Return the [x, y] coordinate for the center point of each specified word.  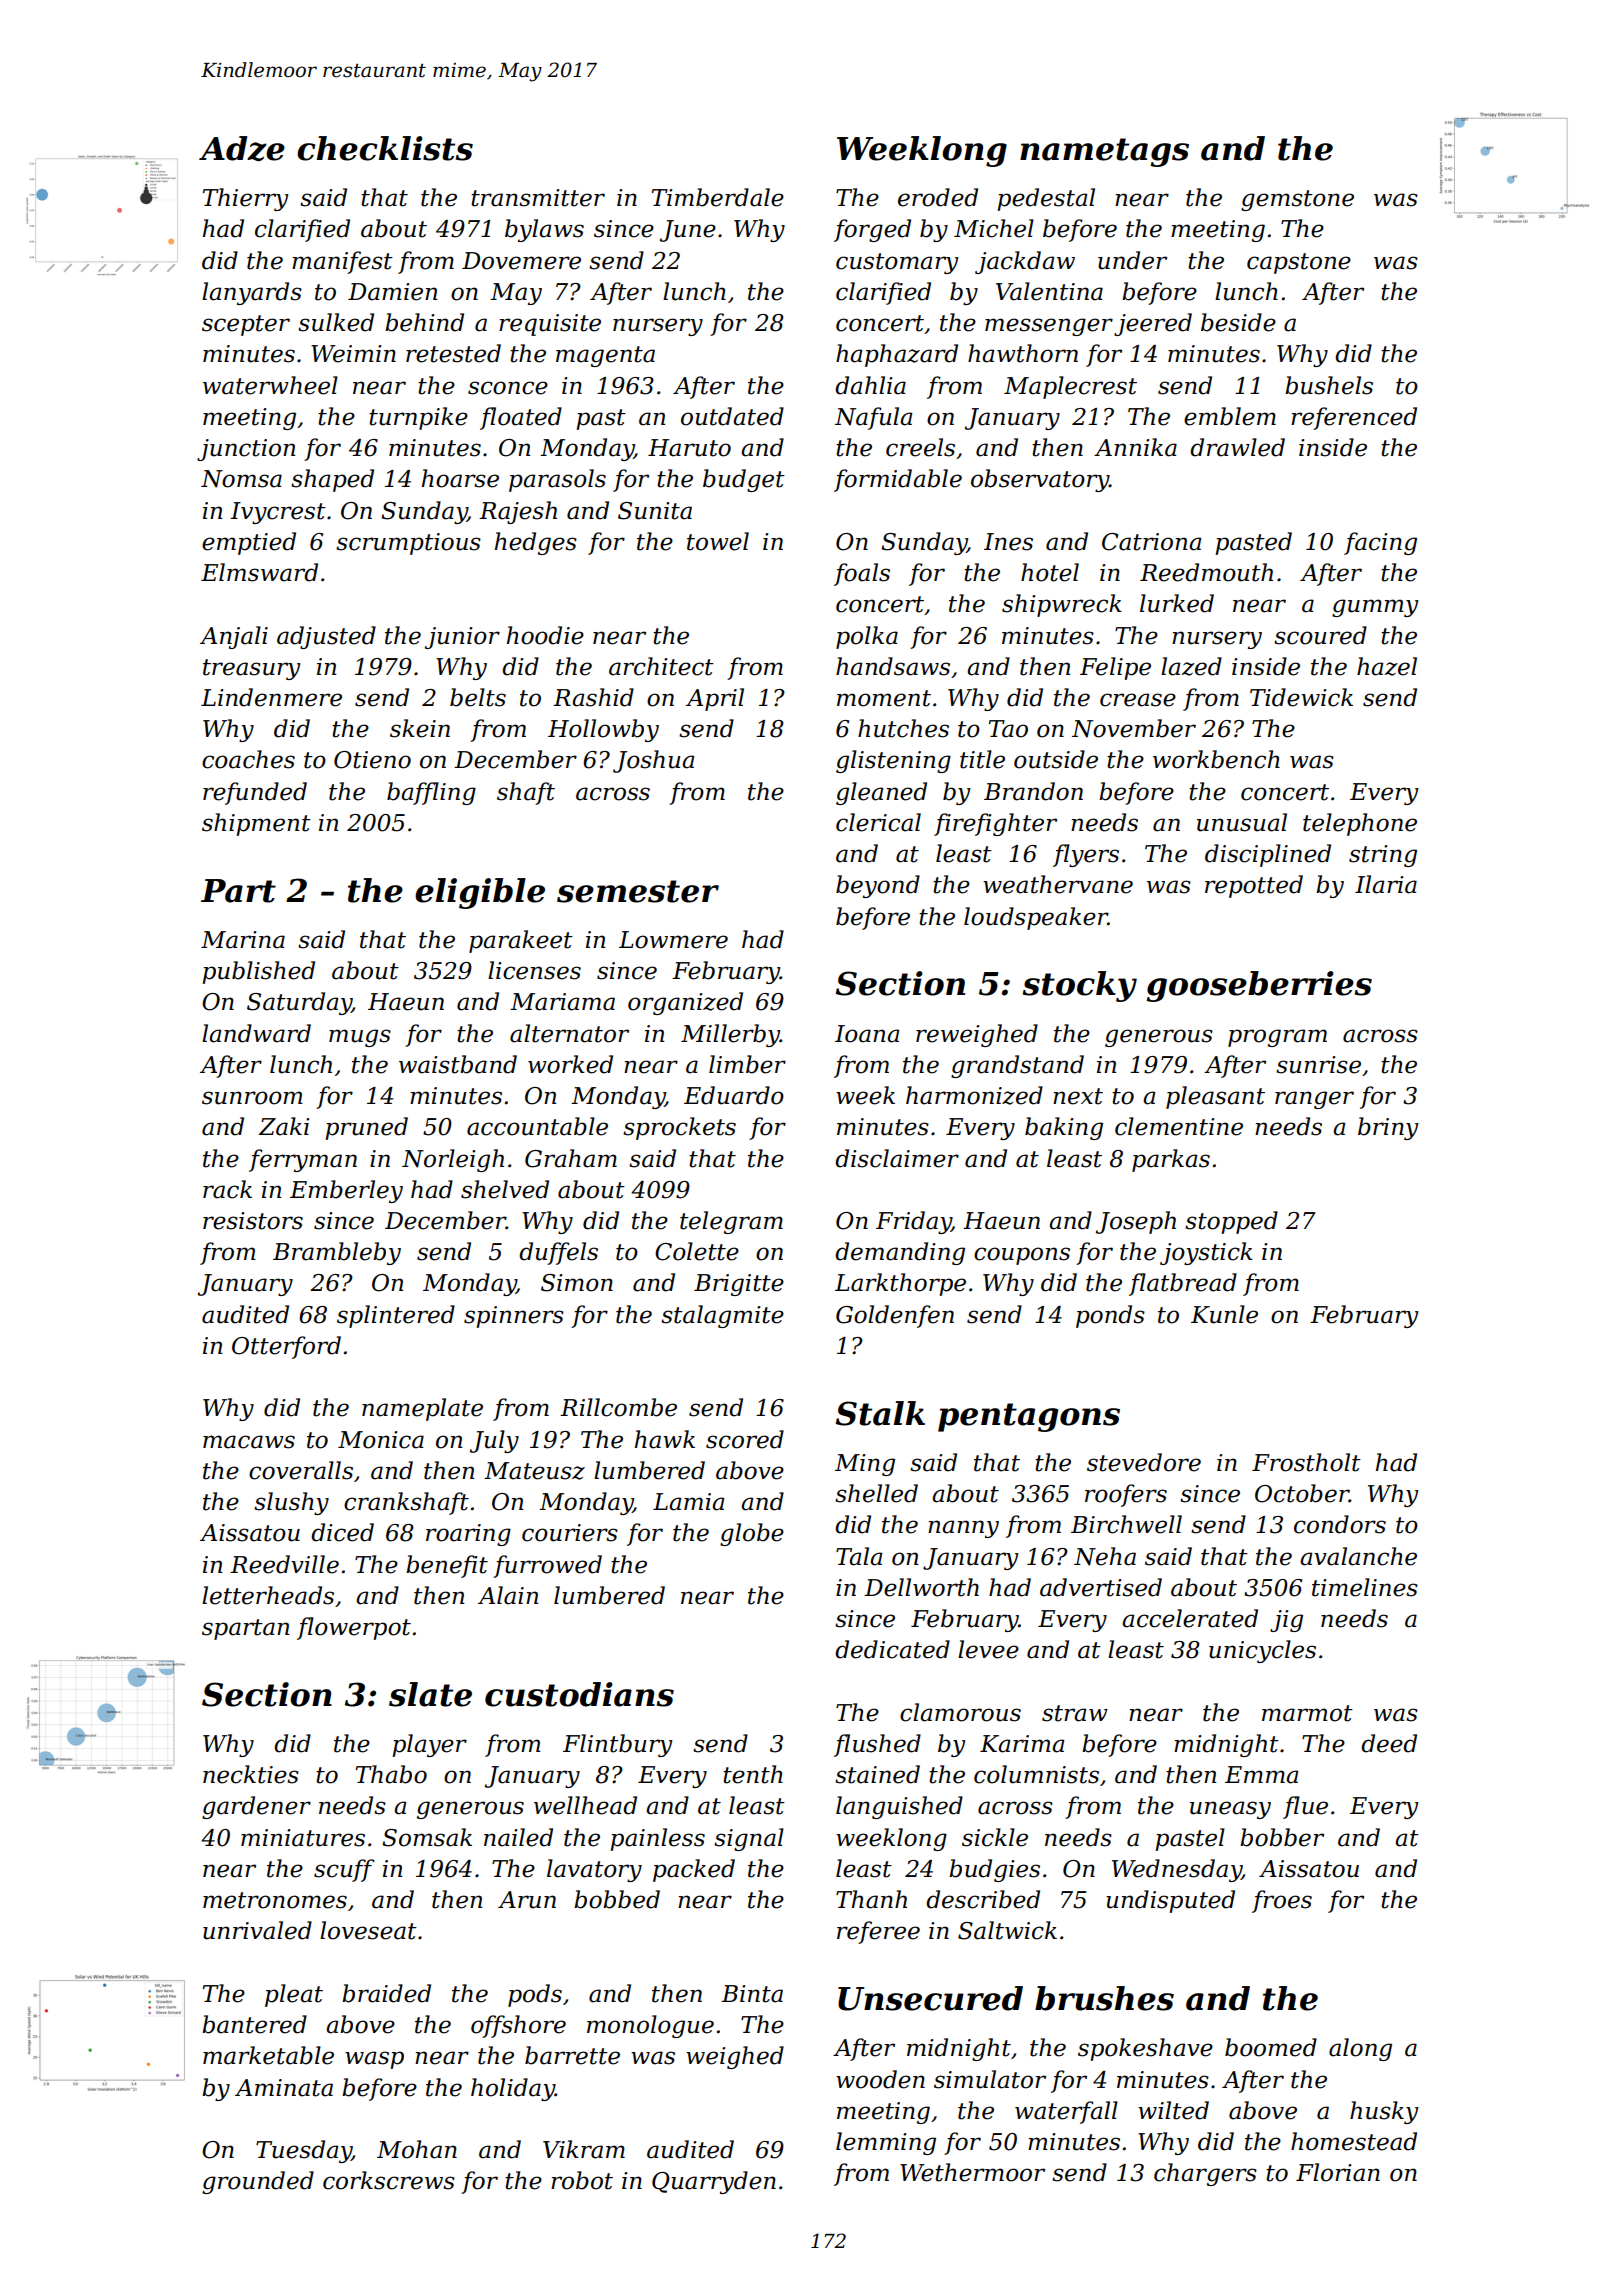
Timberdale [718, 197]
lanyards [252, 293]
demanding [900, 1253]
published [258, 972]
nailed [518, 1837]
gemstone [1297, 200]
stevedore [1144, 1462]
